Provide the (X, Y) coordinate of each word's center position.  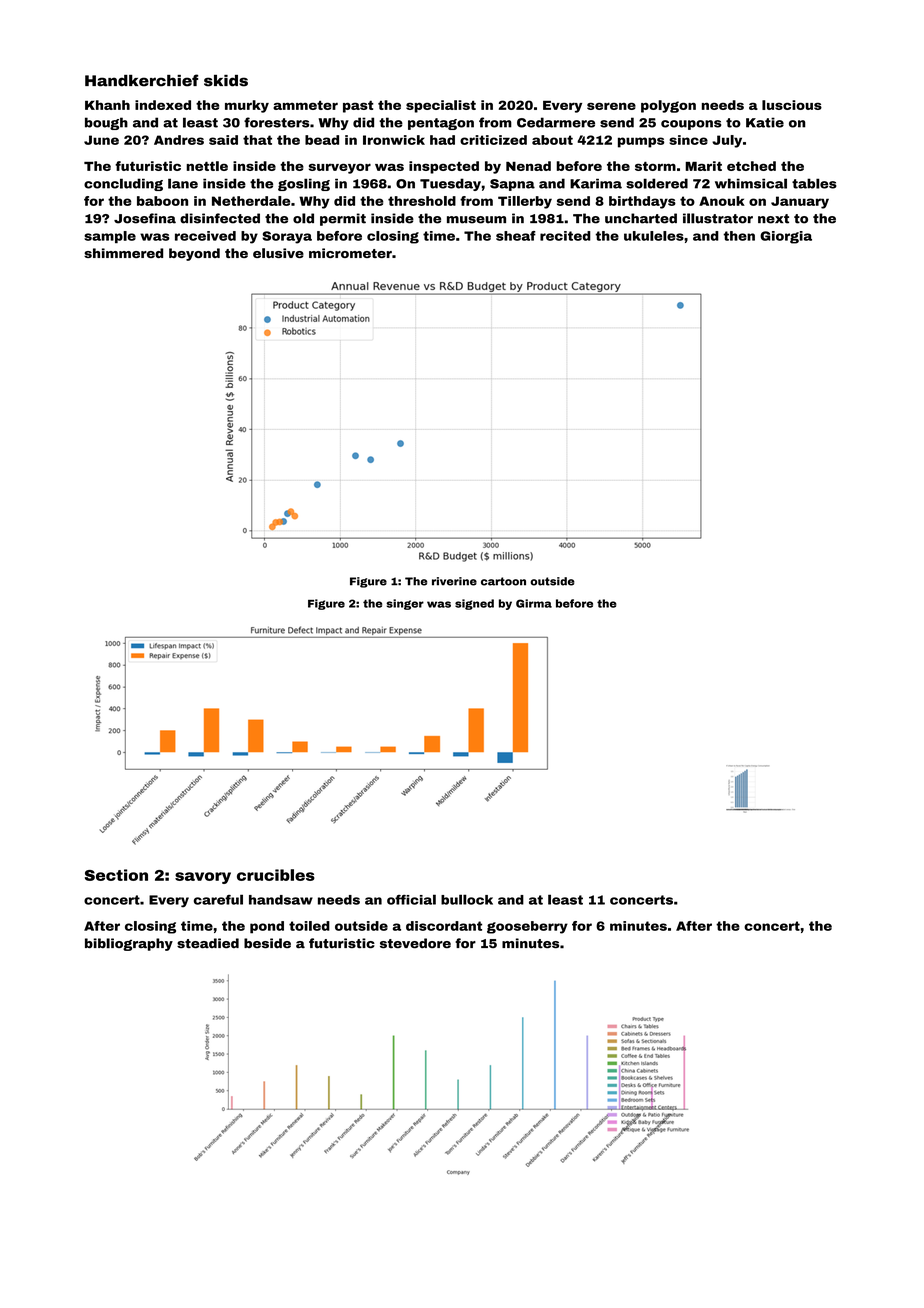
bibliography (129, 944)
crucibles (276, 875)
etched (751, 166)
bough (106, 123)
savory (203, 878)
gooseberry (527, 927)
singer (405, 604)
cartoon (503, 581)
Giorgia (786, 237)
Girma (534, 603)
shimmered (123, 253)
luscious (792, 105)
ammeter (305, 105)
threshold (422, 201)
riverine (454, 581)
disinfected (220, 218)
